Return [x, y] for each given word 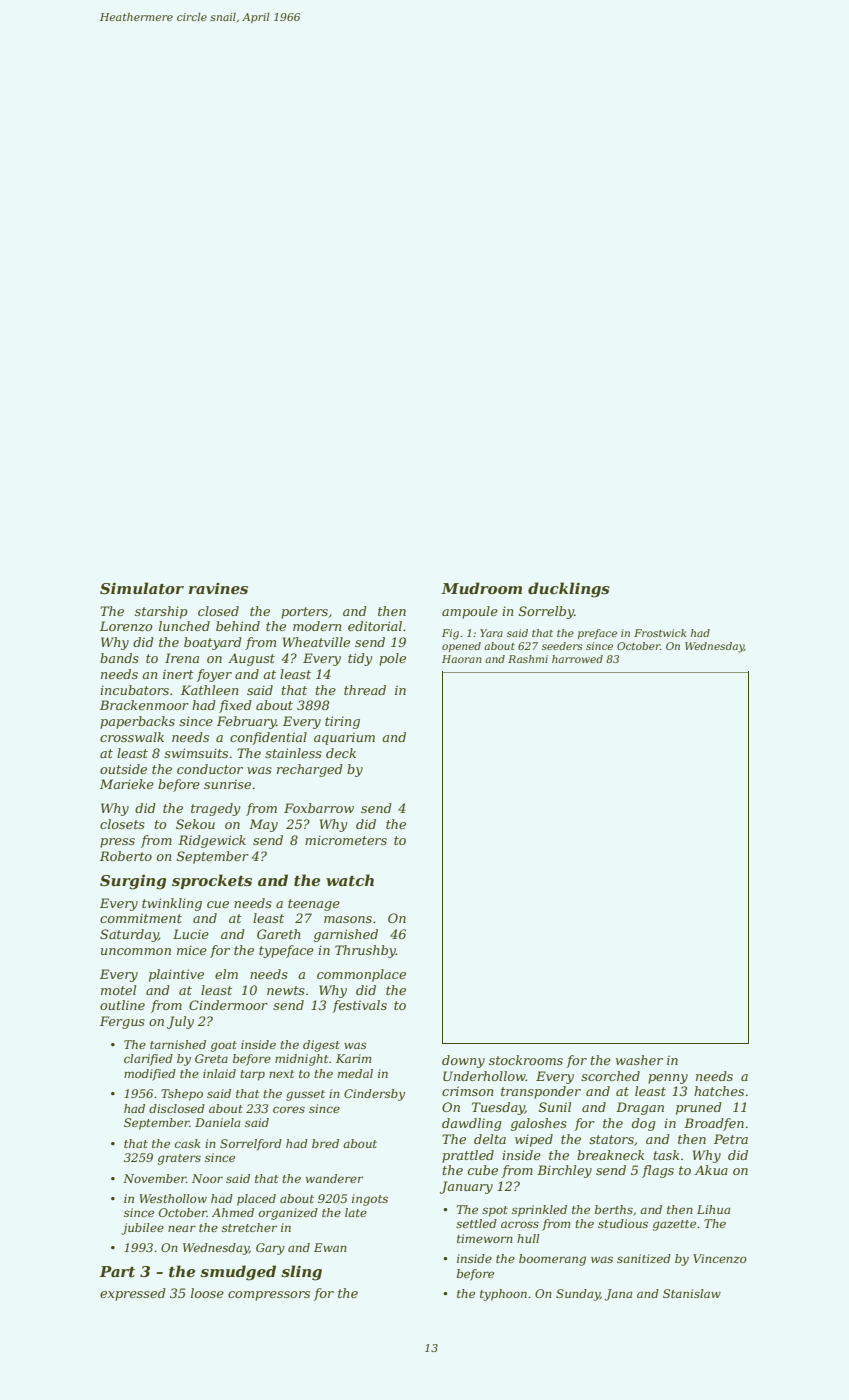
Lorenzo [126, 626]
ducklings [569, 590]
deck [341, 753]
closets [122, 824]
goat [224, 1046]
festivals [359, 1006]
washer [639, 1060]
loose [207, 1293]
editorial [375, 626]
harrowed [577, 659]
